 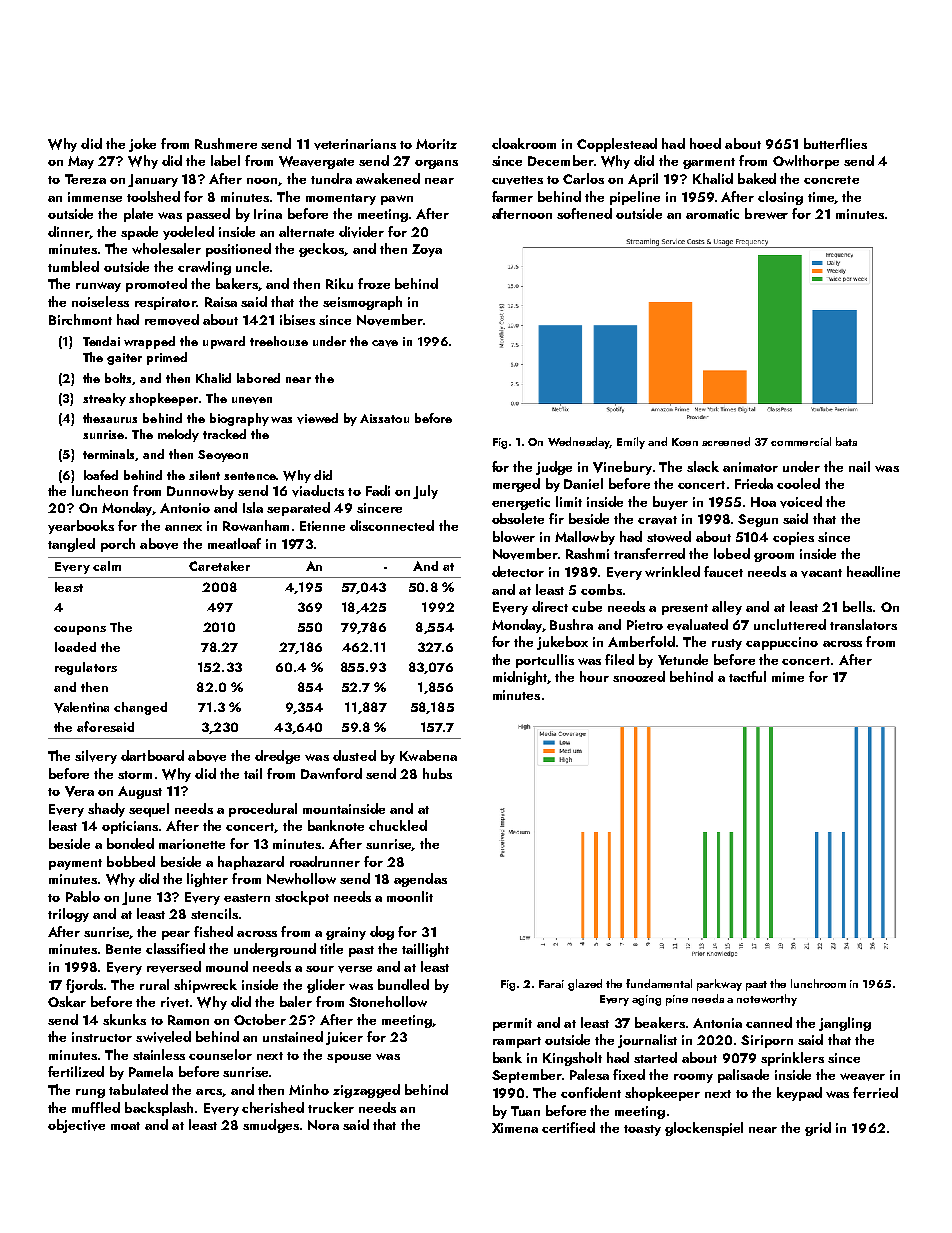 What do you see at coordinates (374, 283) in the screenshot?
I see `froze` at bounding box center [374, 283].
